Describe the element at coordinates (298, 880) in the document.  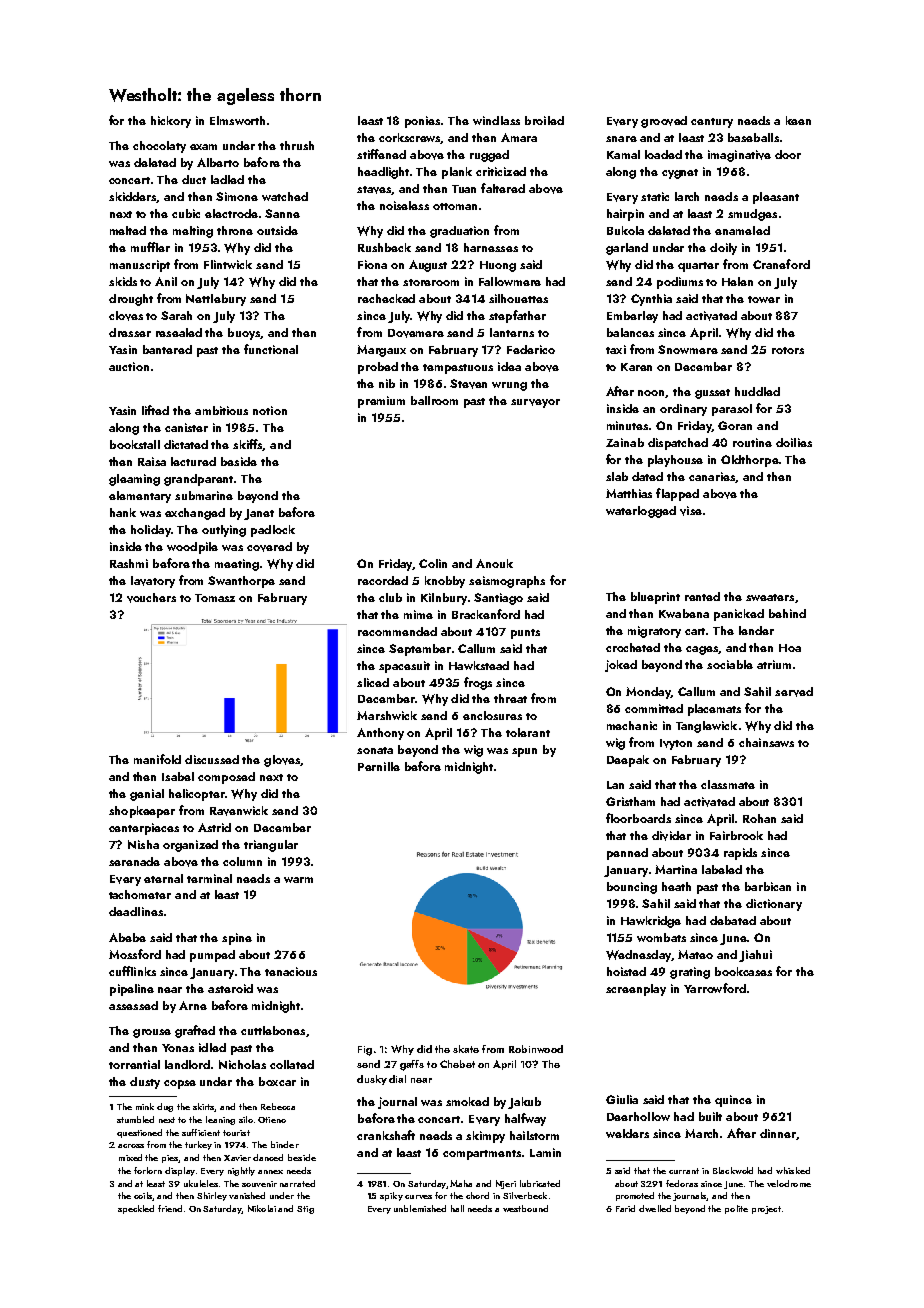
I see `warm` at that location.
